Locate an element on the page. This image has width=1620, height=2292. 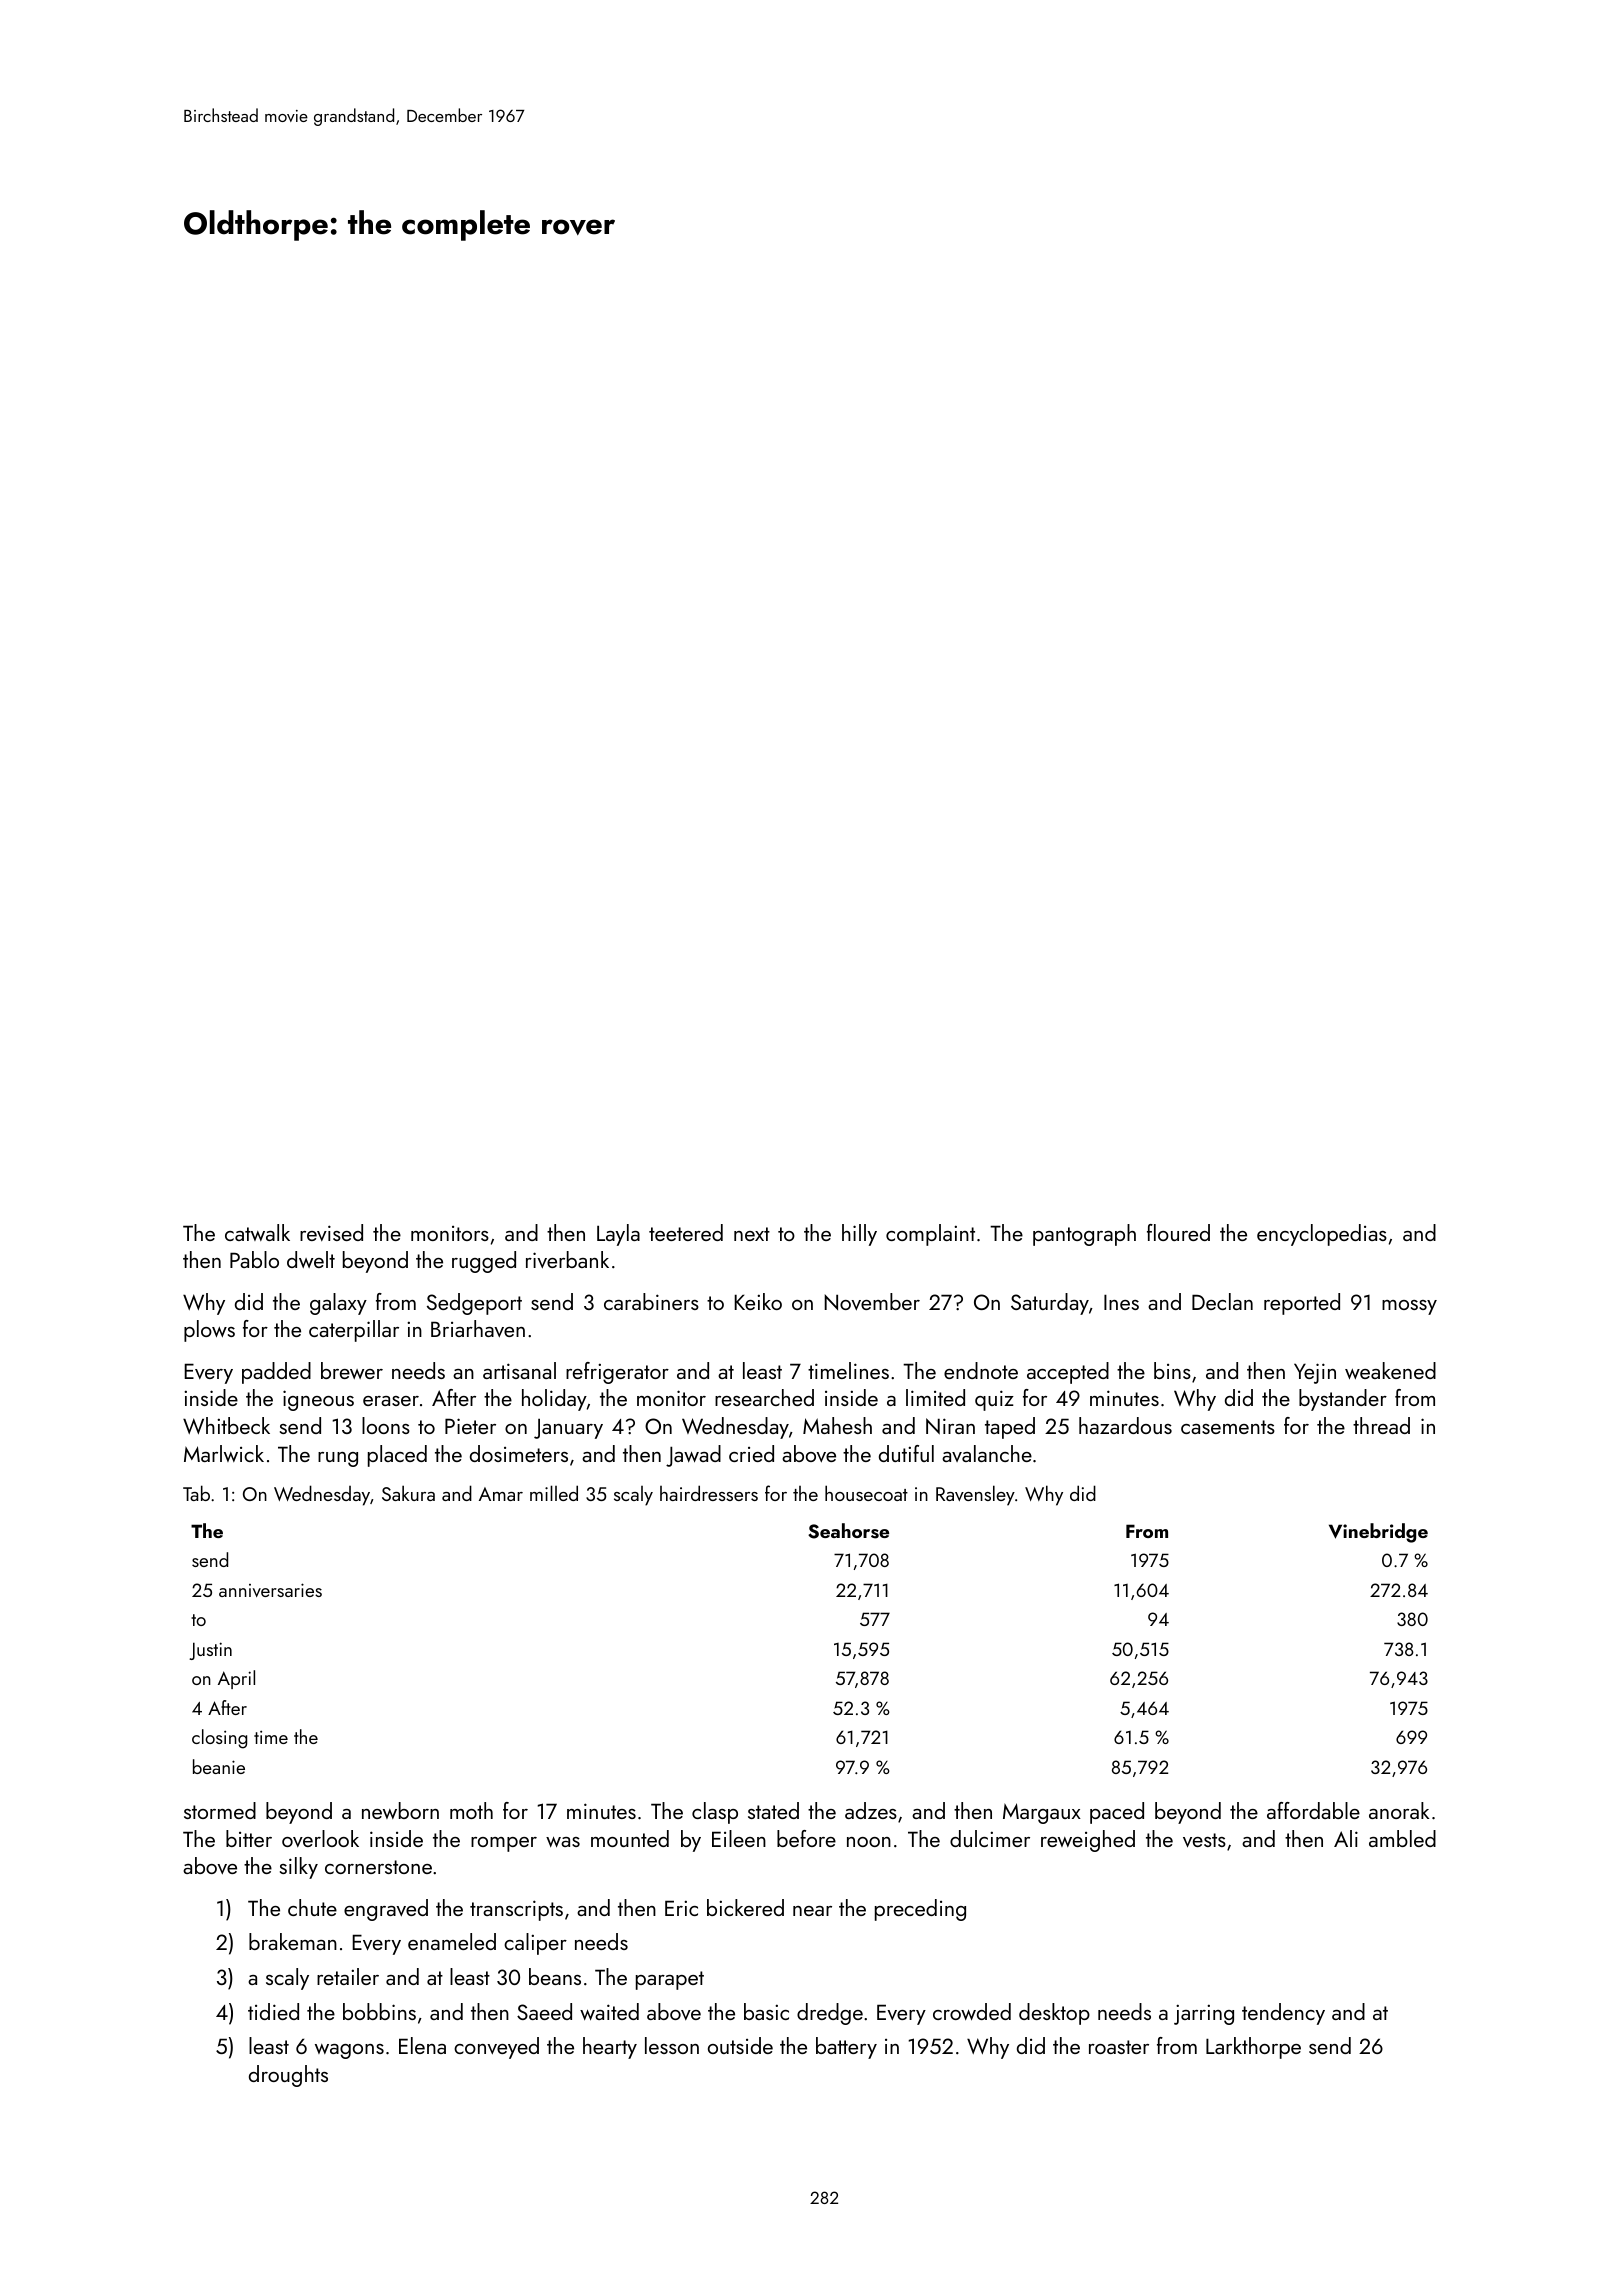
beanie is located at coordinates (219, 1766).
